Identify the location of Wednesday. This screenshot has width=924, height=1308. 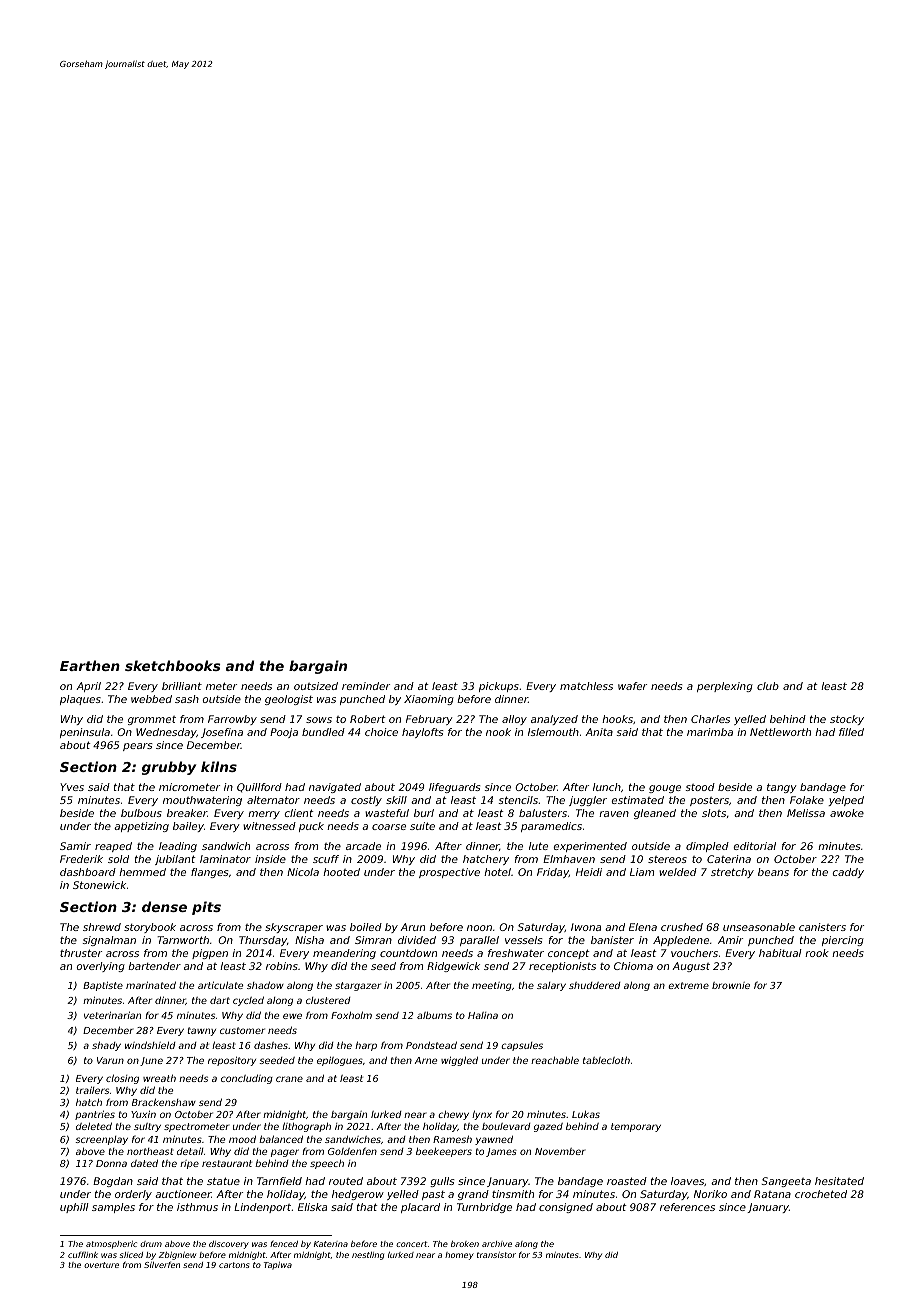
(166, 733).
